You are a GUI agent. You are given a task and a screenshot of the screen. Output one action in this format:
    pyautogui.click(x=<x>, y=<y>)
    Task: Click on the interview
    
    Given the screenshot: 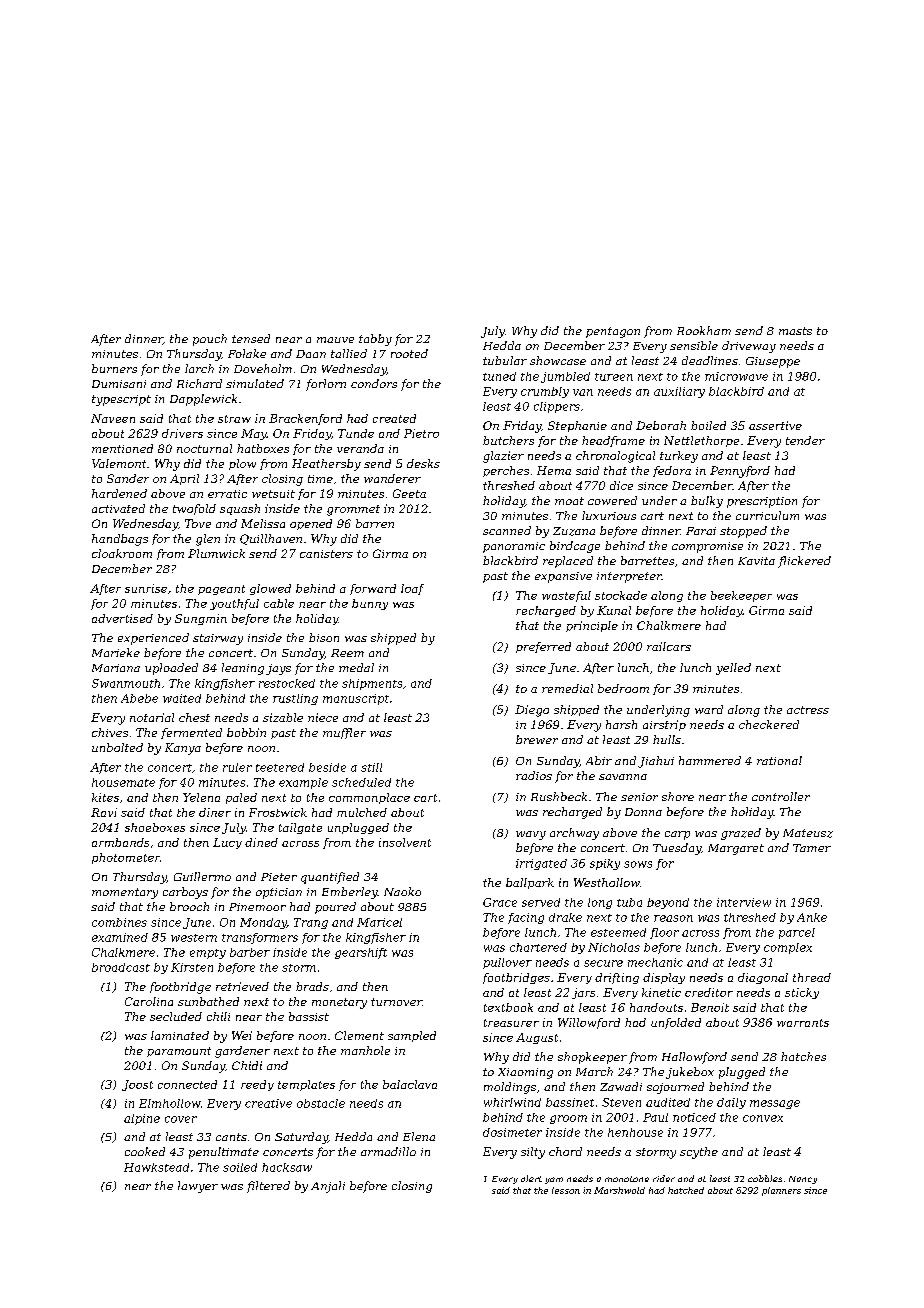 What is the action you would take?
    pyautogui.click(x=744, y=902)
